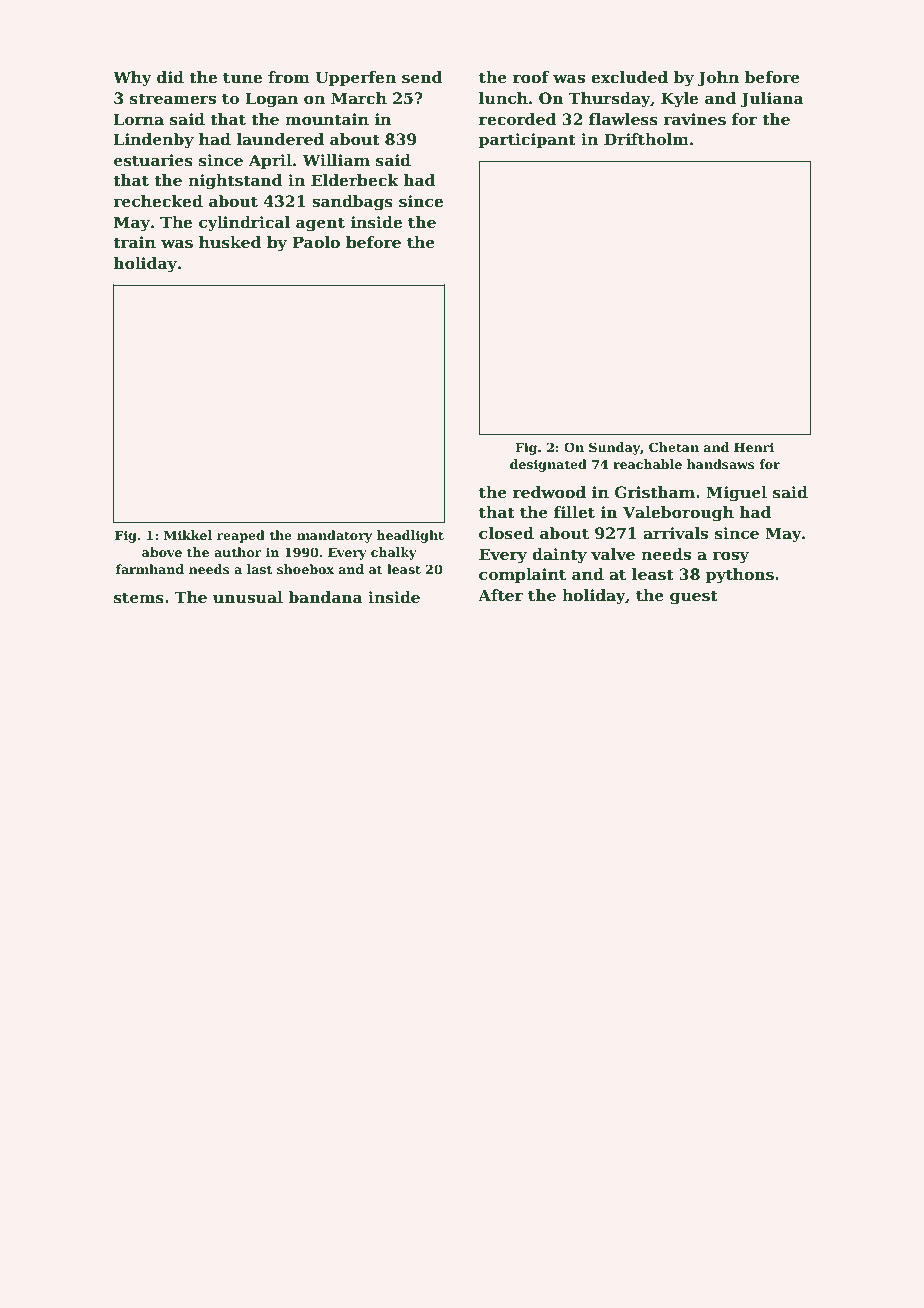 The height and width of the screenshot is (1308, 924). Describe the element at coordinates (623, 119) in the screenshot. I see `flawless` at that location.
